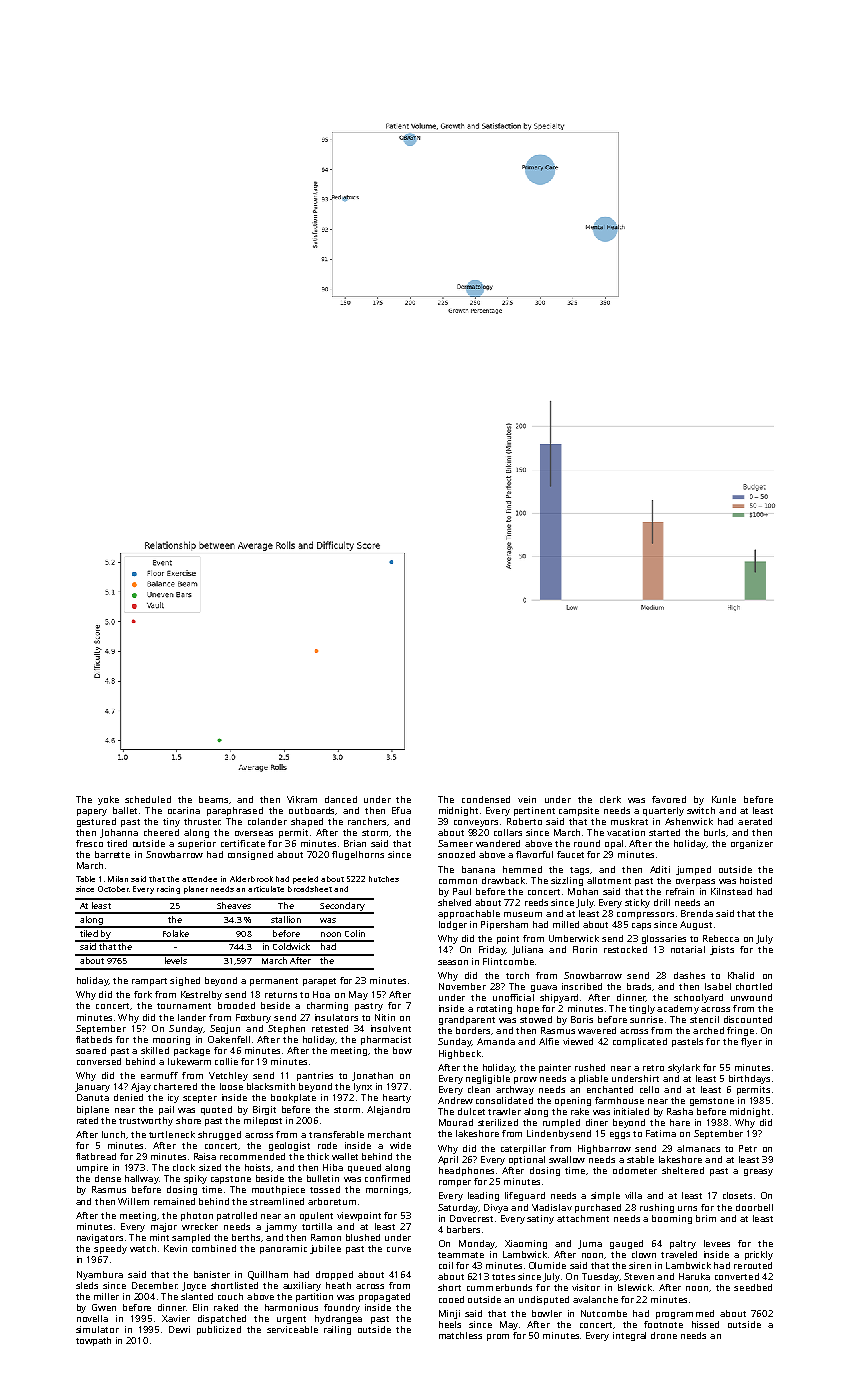 The height and width of the image is (1400, 849). What do you see at coordinates (714, 832) in the image?
I see `burls` at bounding box center [714, 832].
